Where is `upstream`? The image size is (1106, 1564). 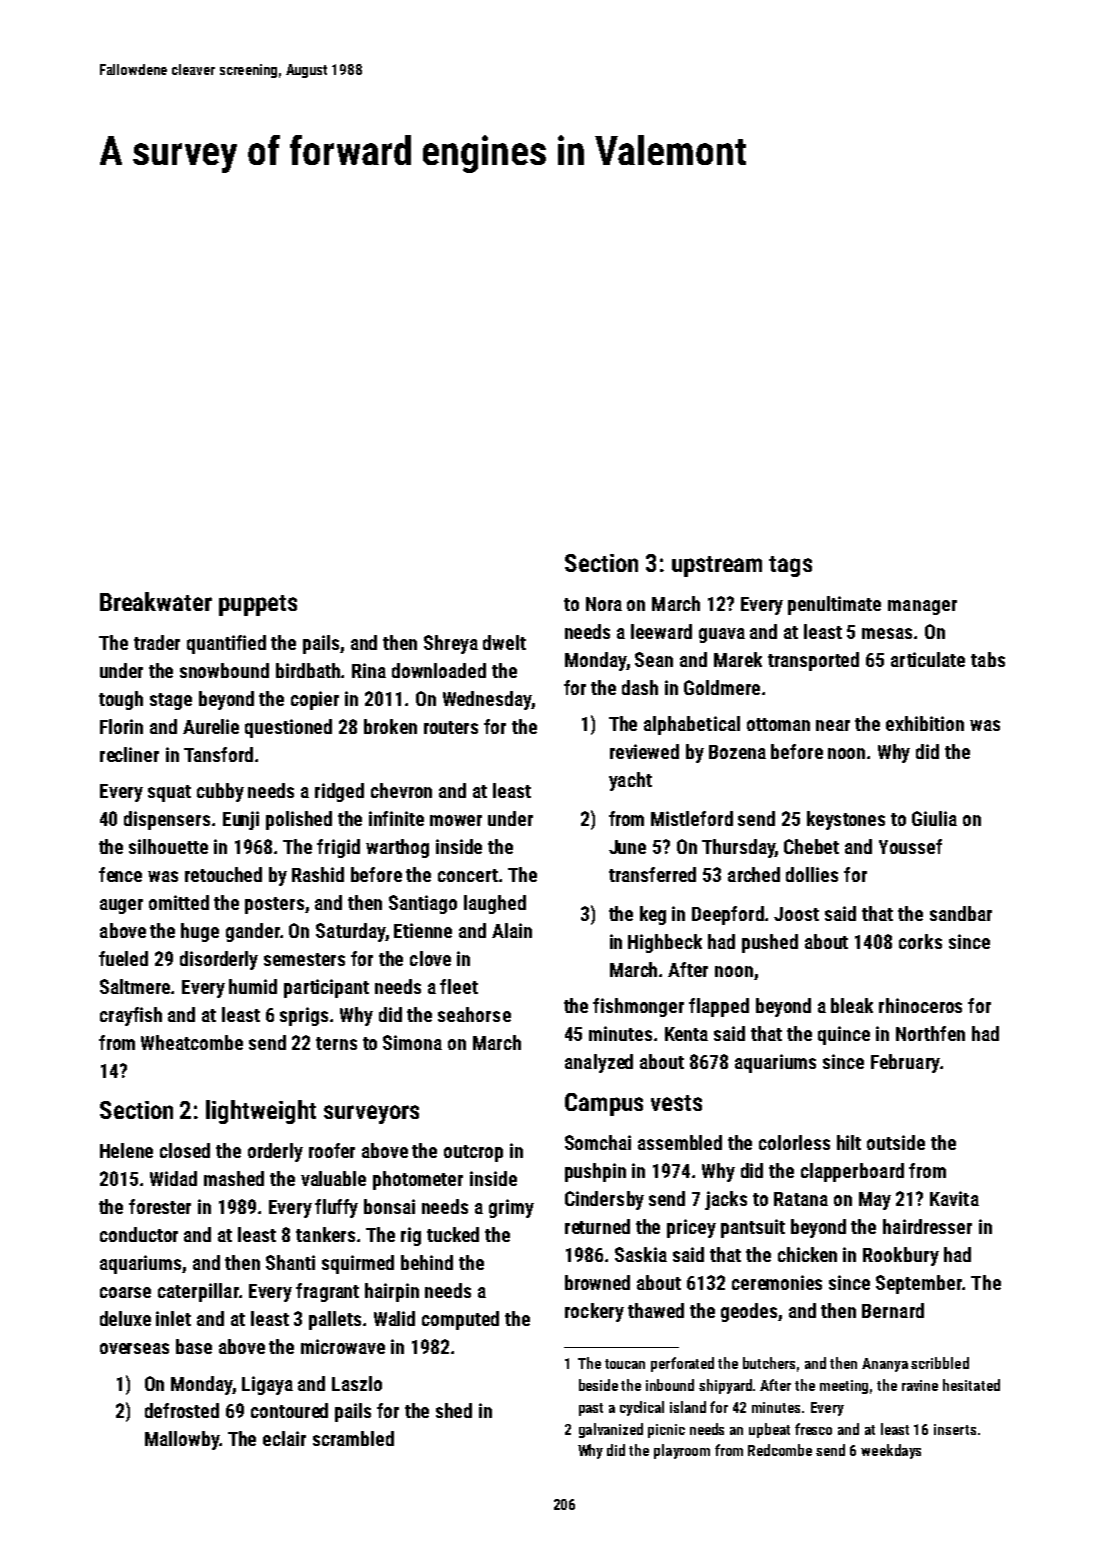
upstream is located at coordinates (717, 566).
